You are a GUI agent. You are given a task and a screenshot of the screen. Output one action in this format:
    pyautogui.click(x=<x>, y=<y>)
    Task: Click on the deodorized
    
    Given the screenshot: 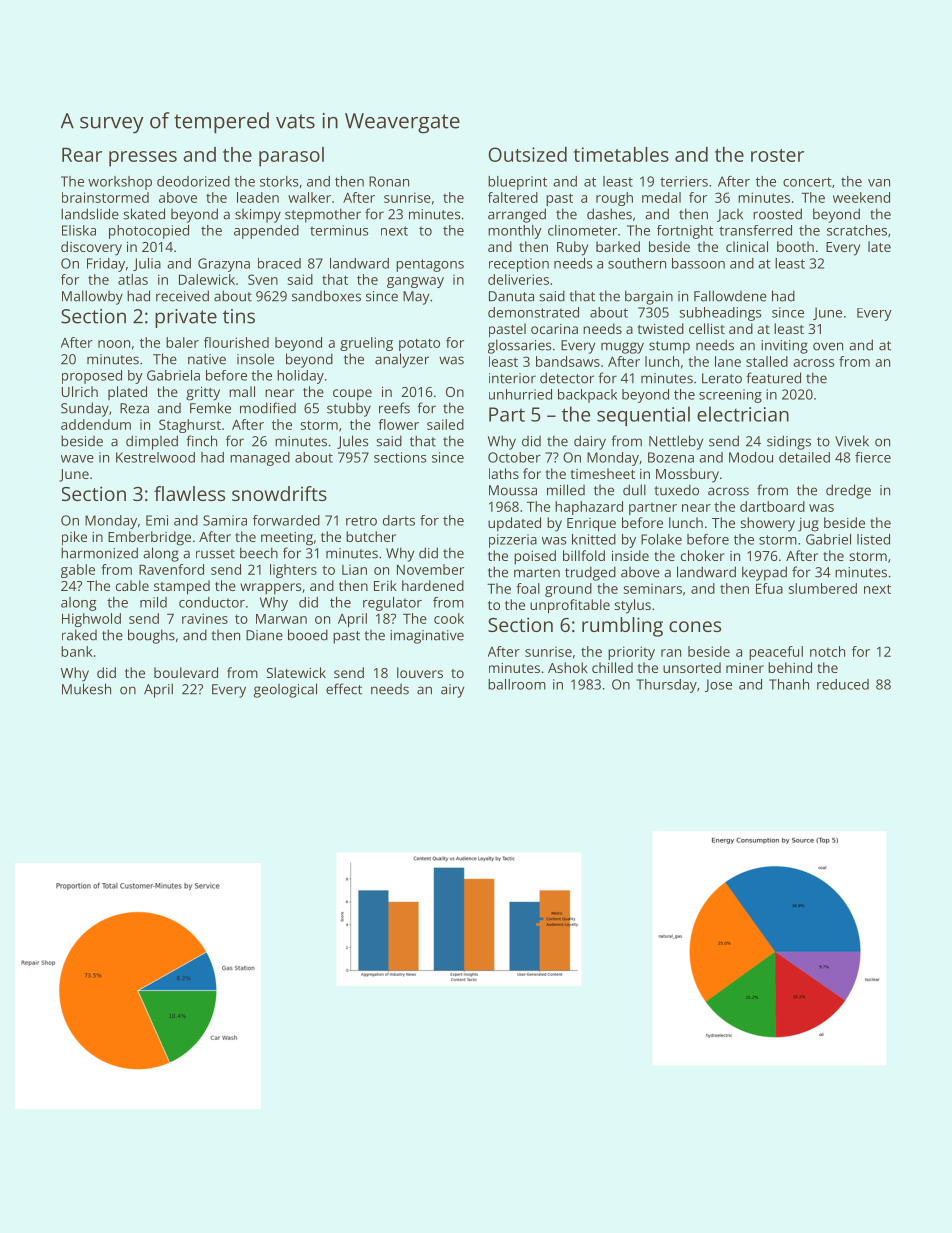 What is the action you would take?
    pyautogui.click(x=193, y=181)
